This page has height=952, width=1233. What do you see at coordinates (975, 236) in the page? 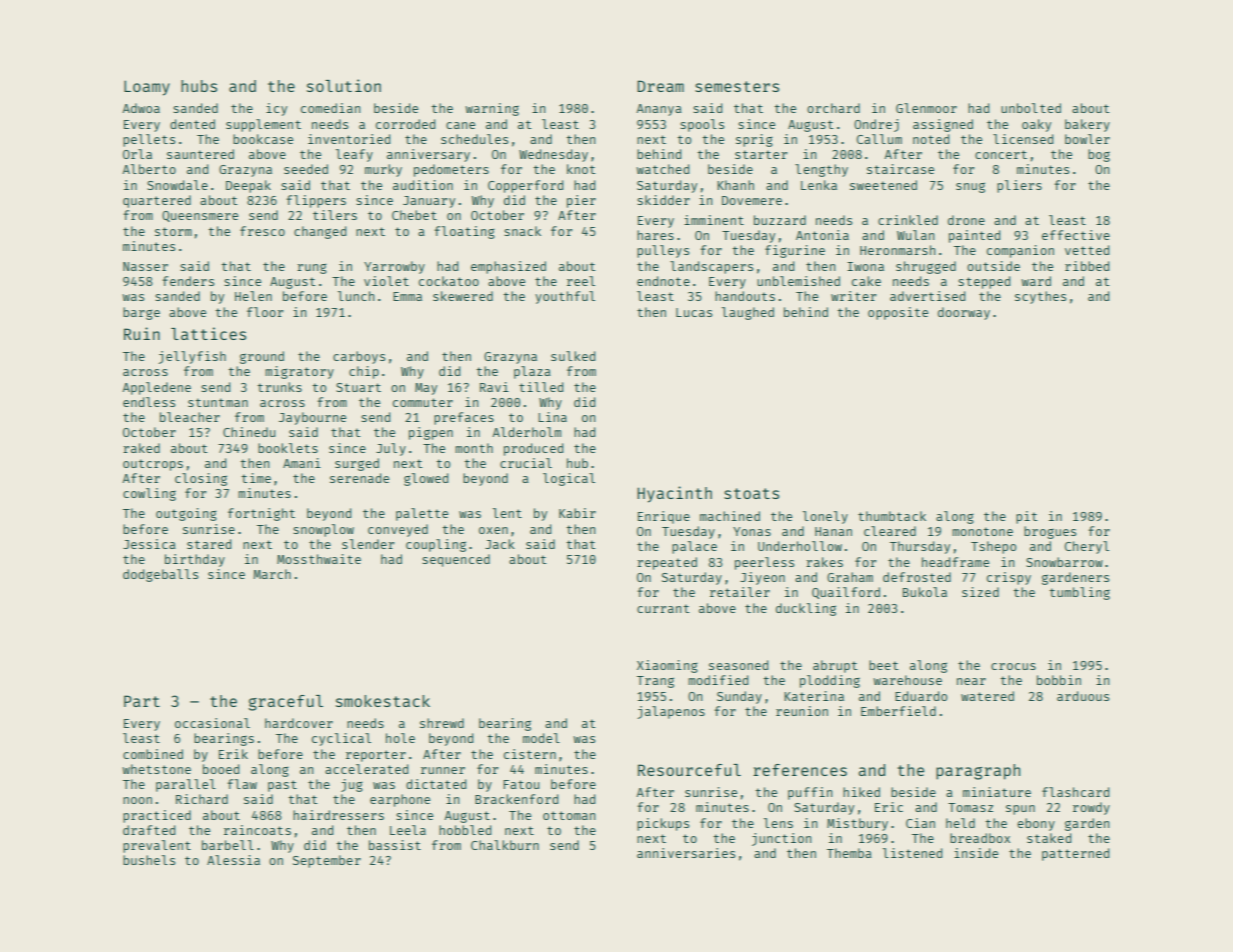
I see `painted` at bounding box center [975, 236].
